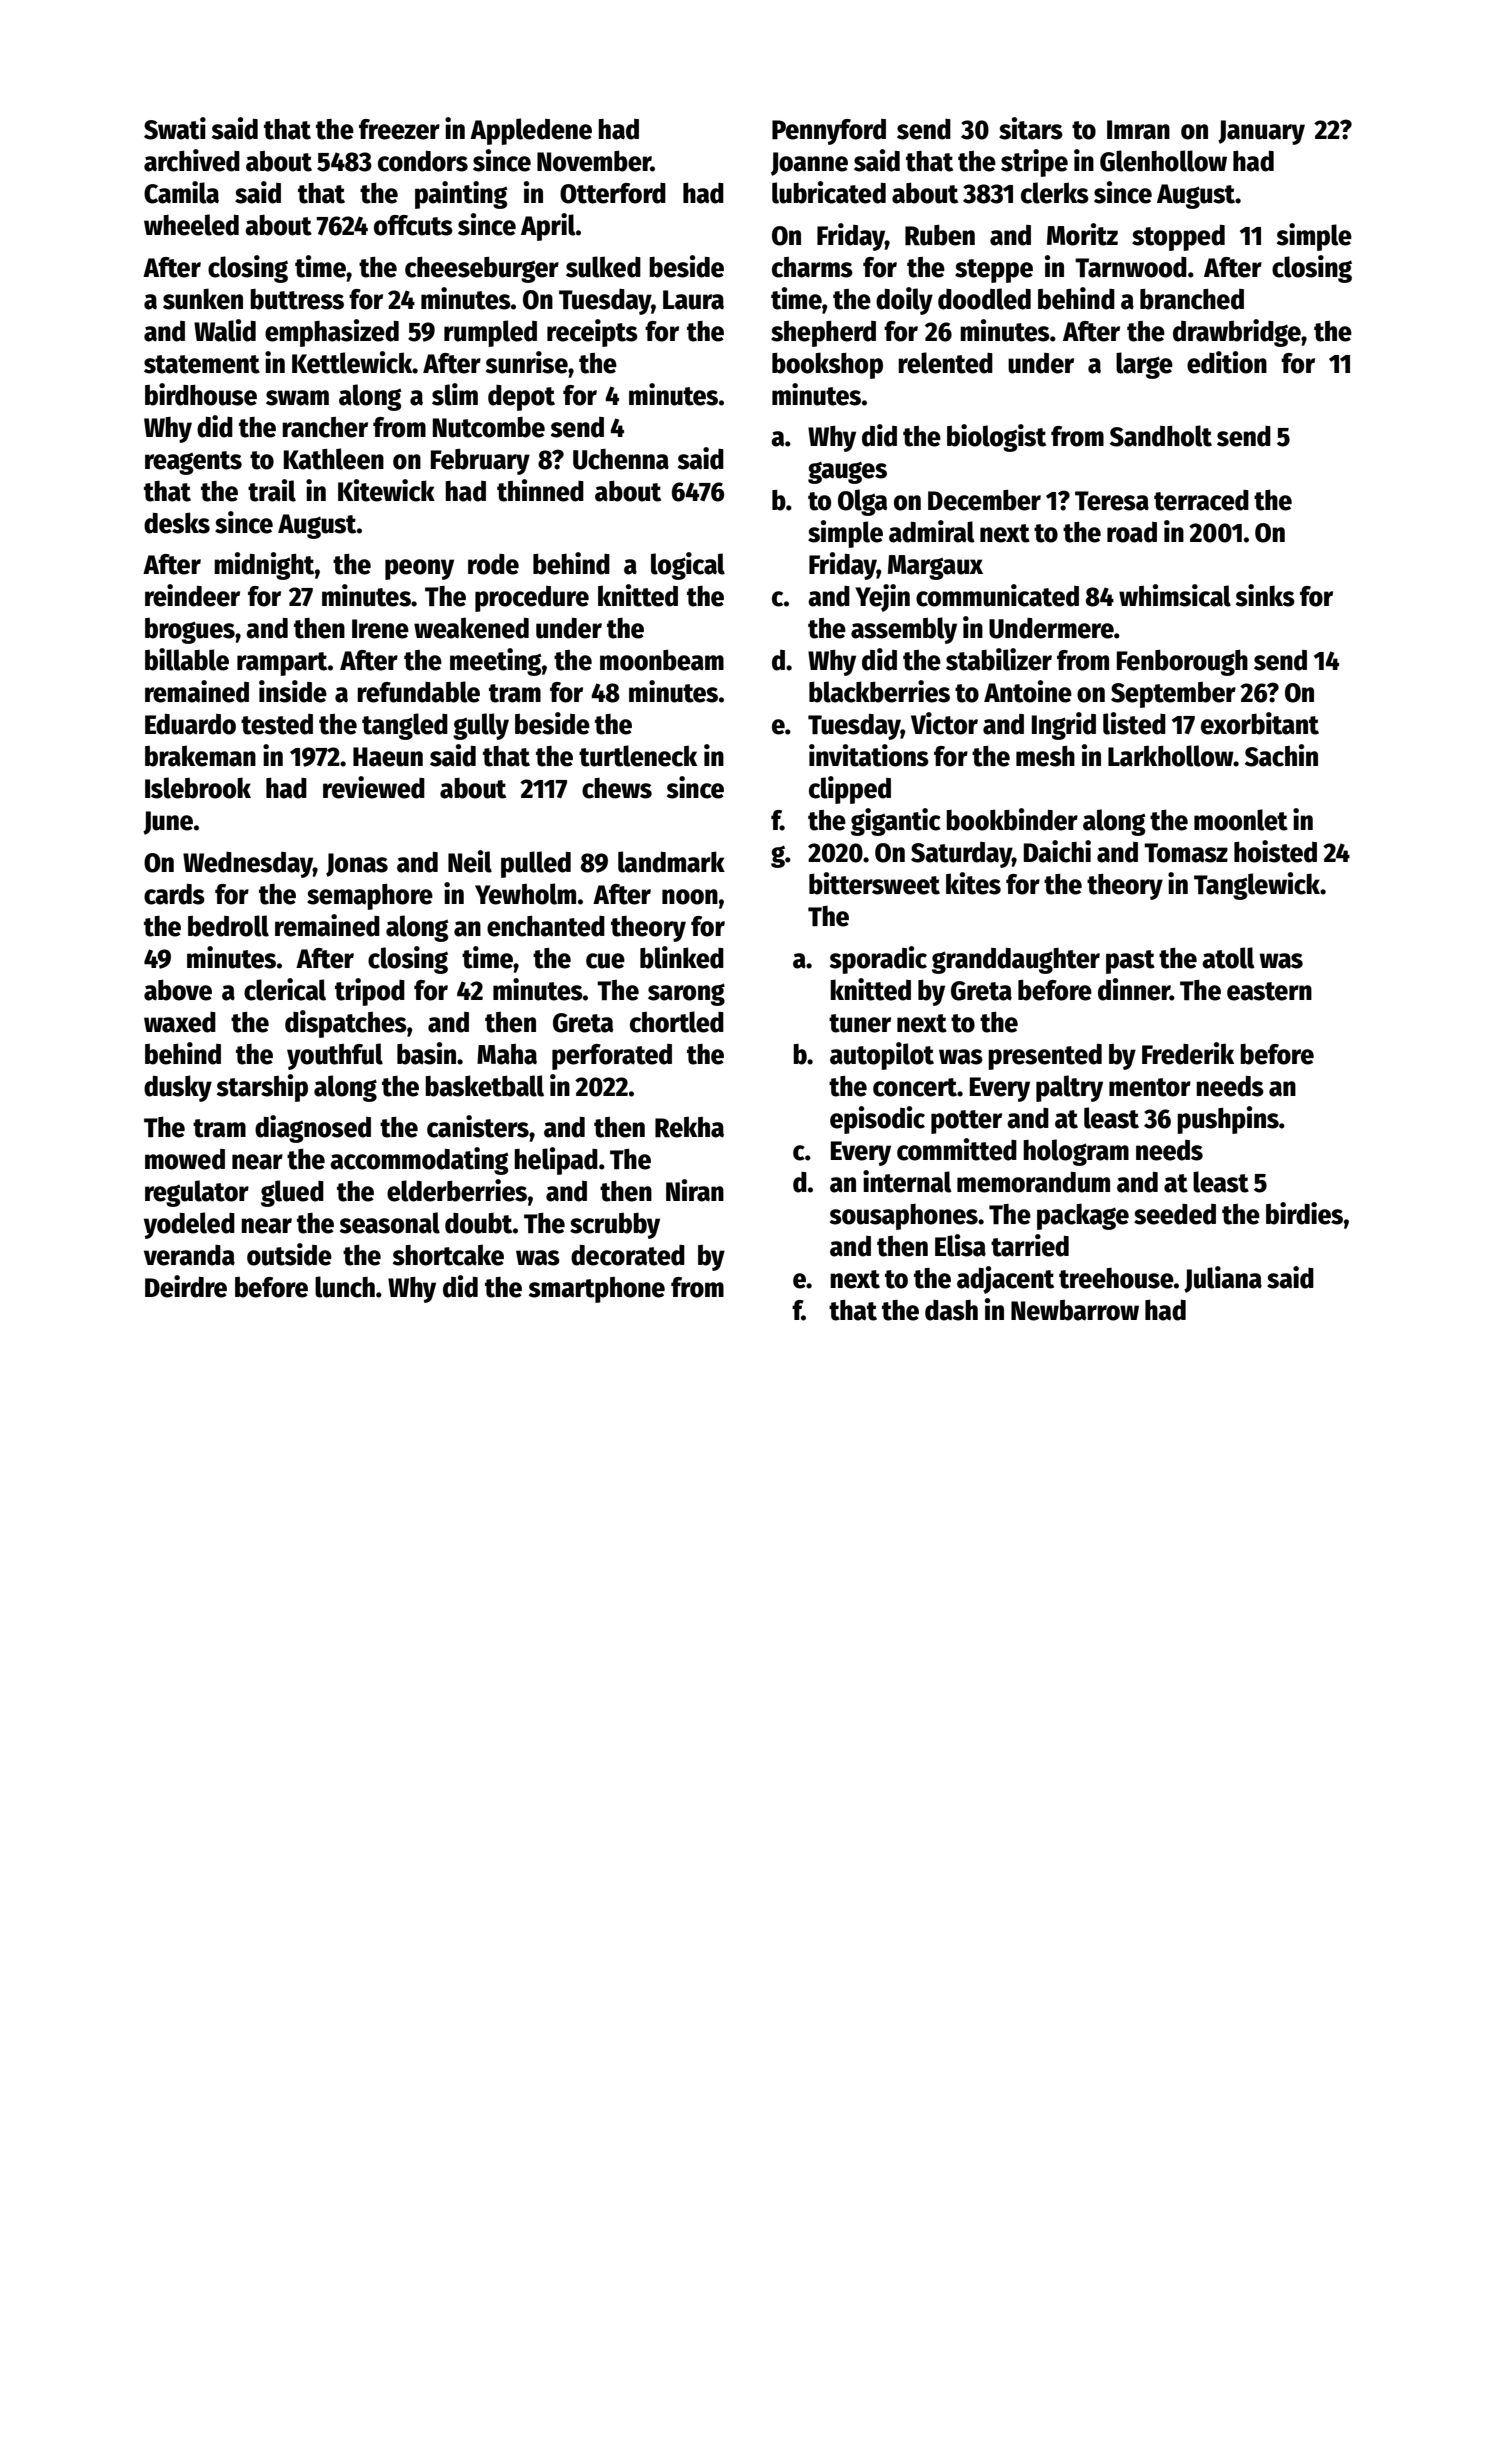 The width and height of the document is (1496, 2464). Describe the element at coordinates (671, 862) in the document. I see `landmark` at that location.
